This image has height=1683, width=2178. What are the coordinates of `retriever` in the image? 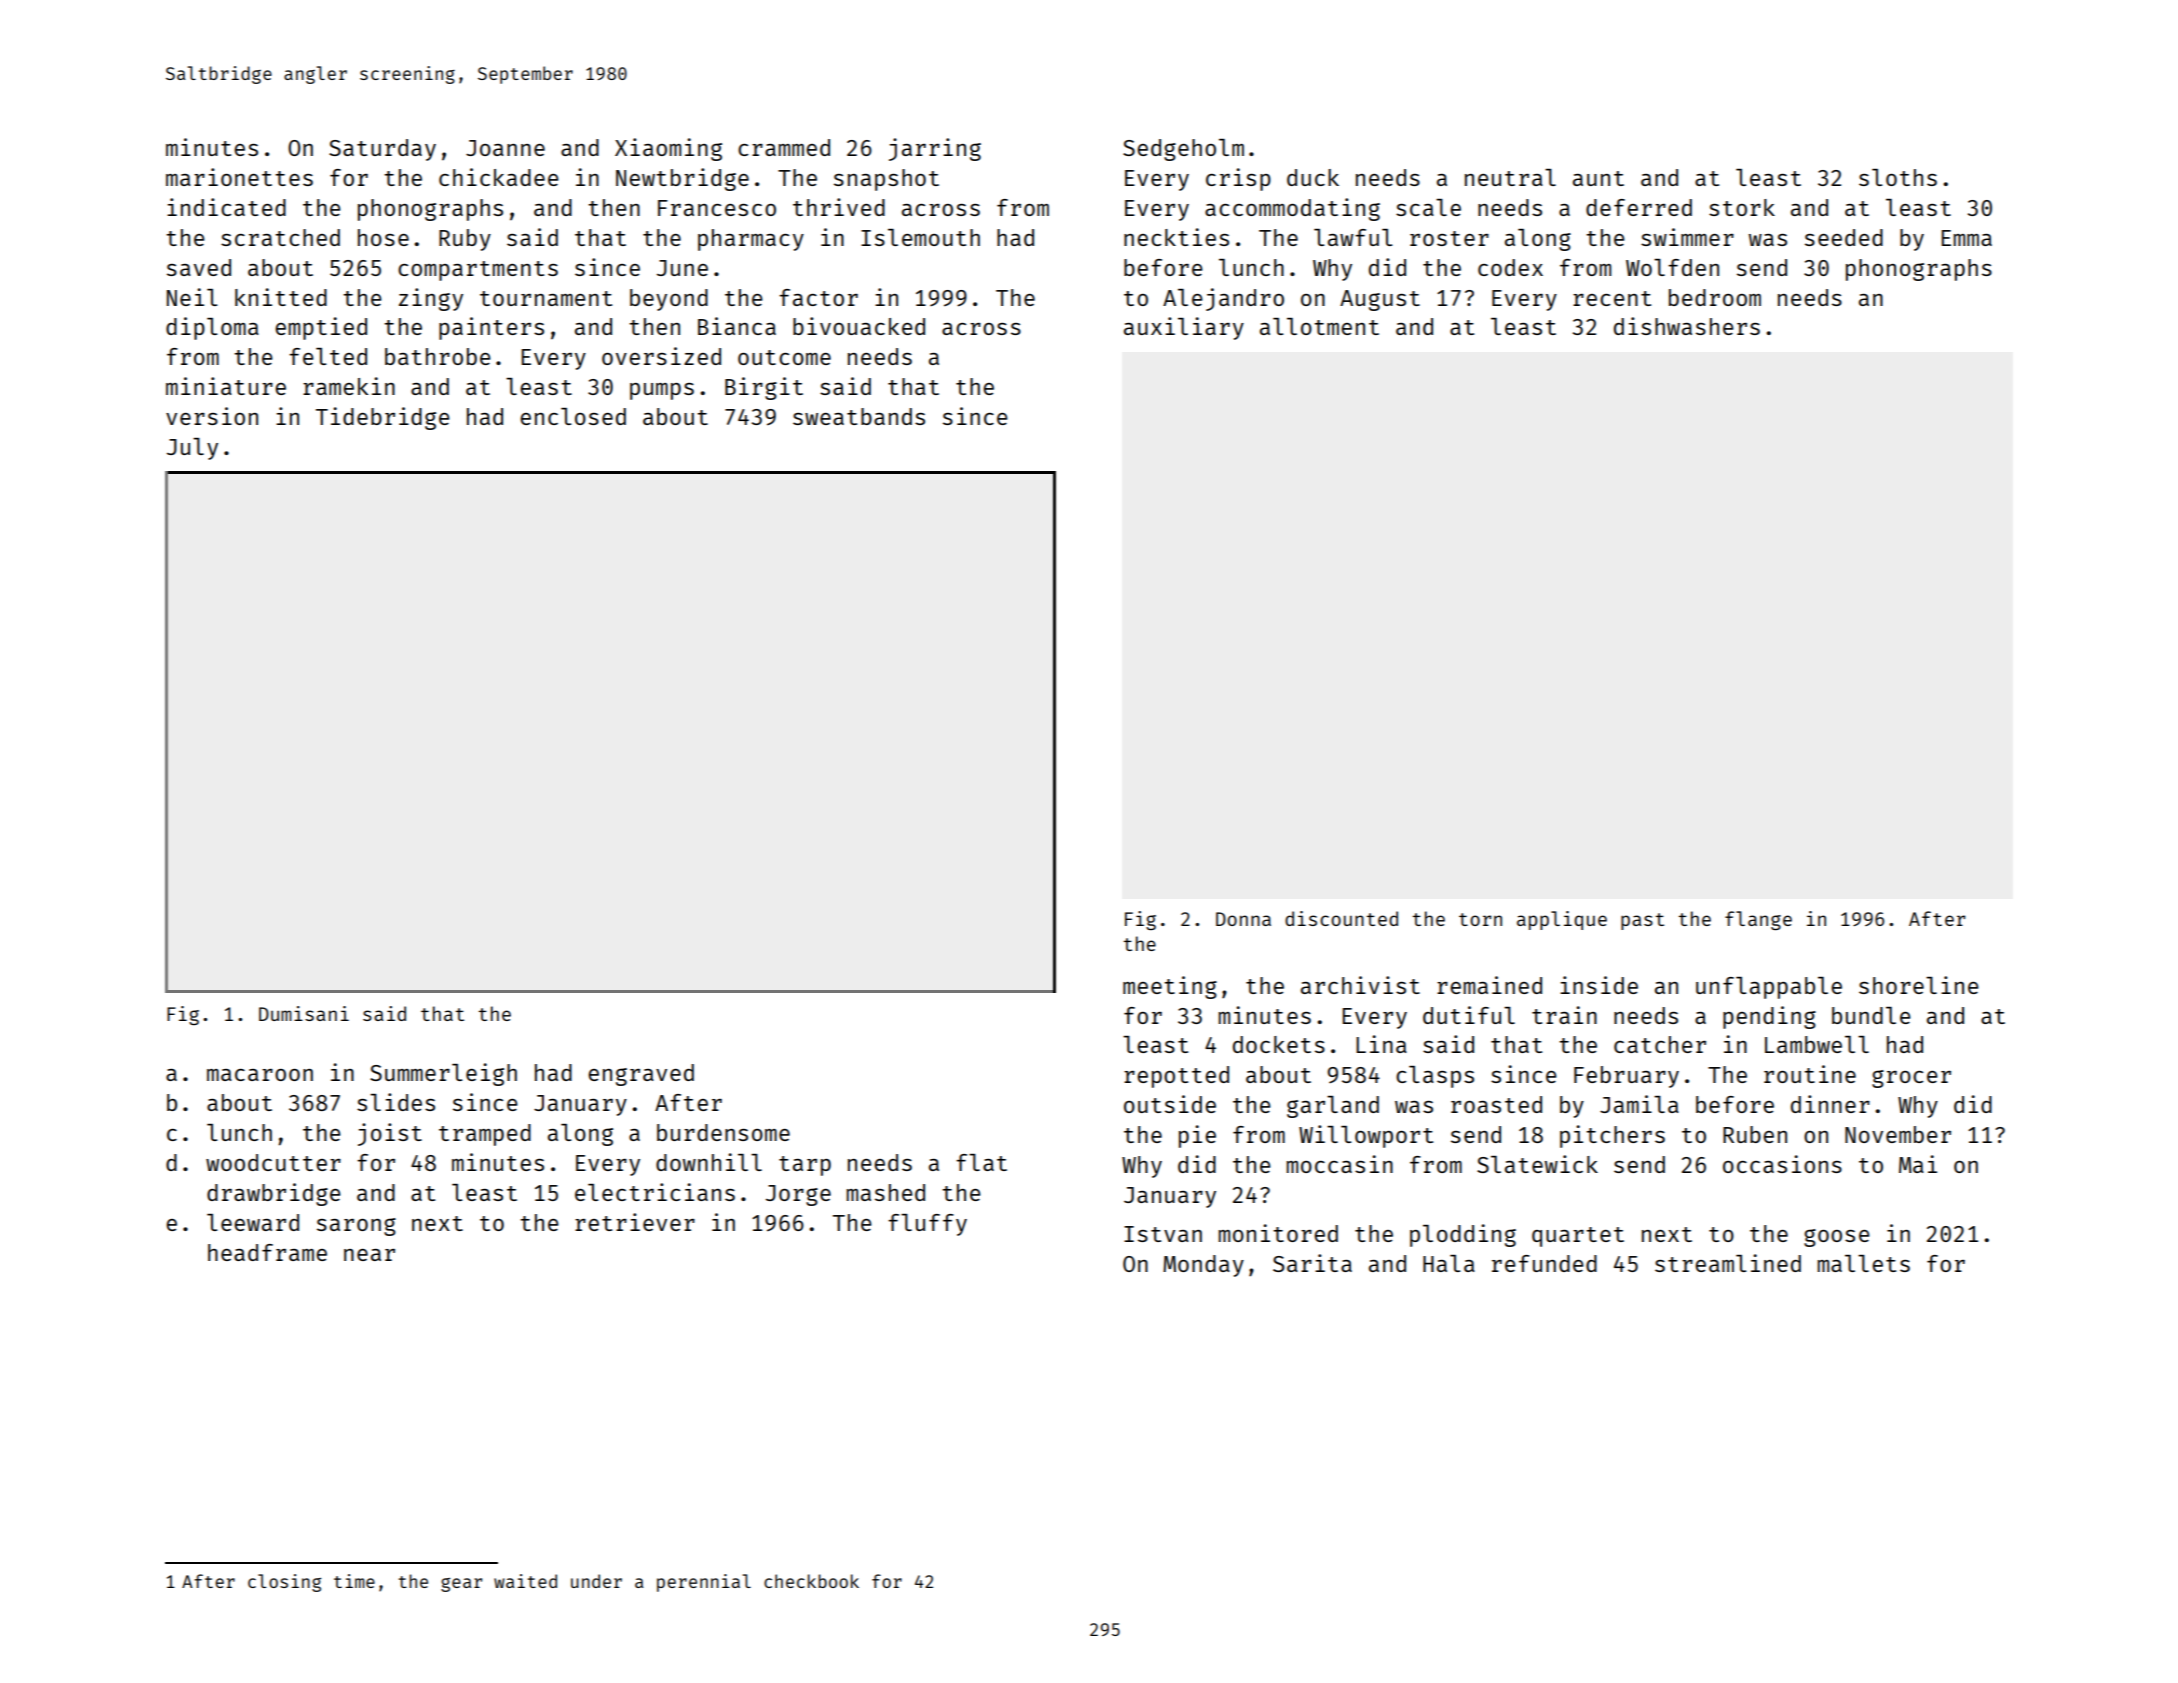 It's located at (635, 1222).
